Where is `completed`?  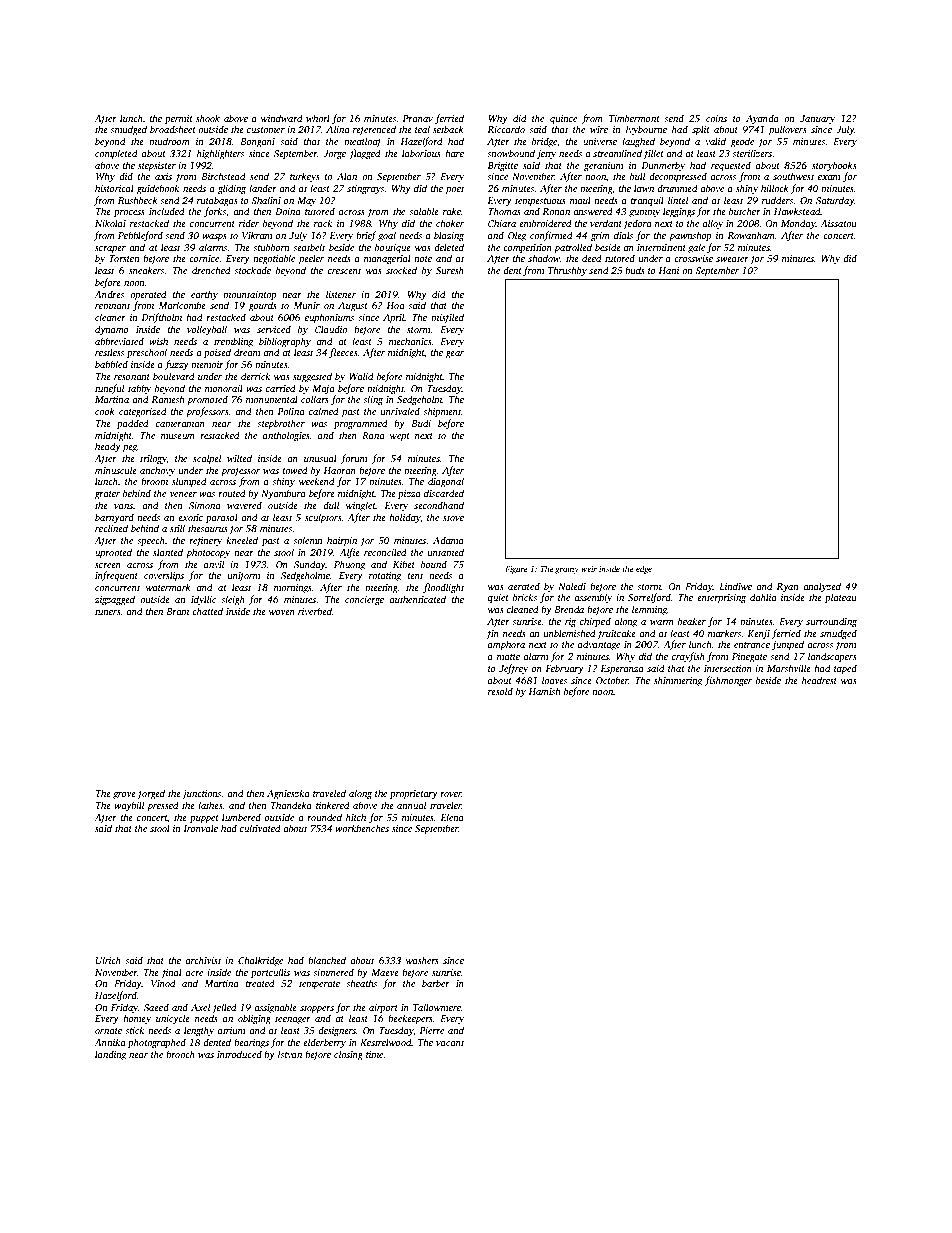 completed is located at coordinates (116, 154).
